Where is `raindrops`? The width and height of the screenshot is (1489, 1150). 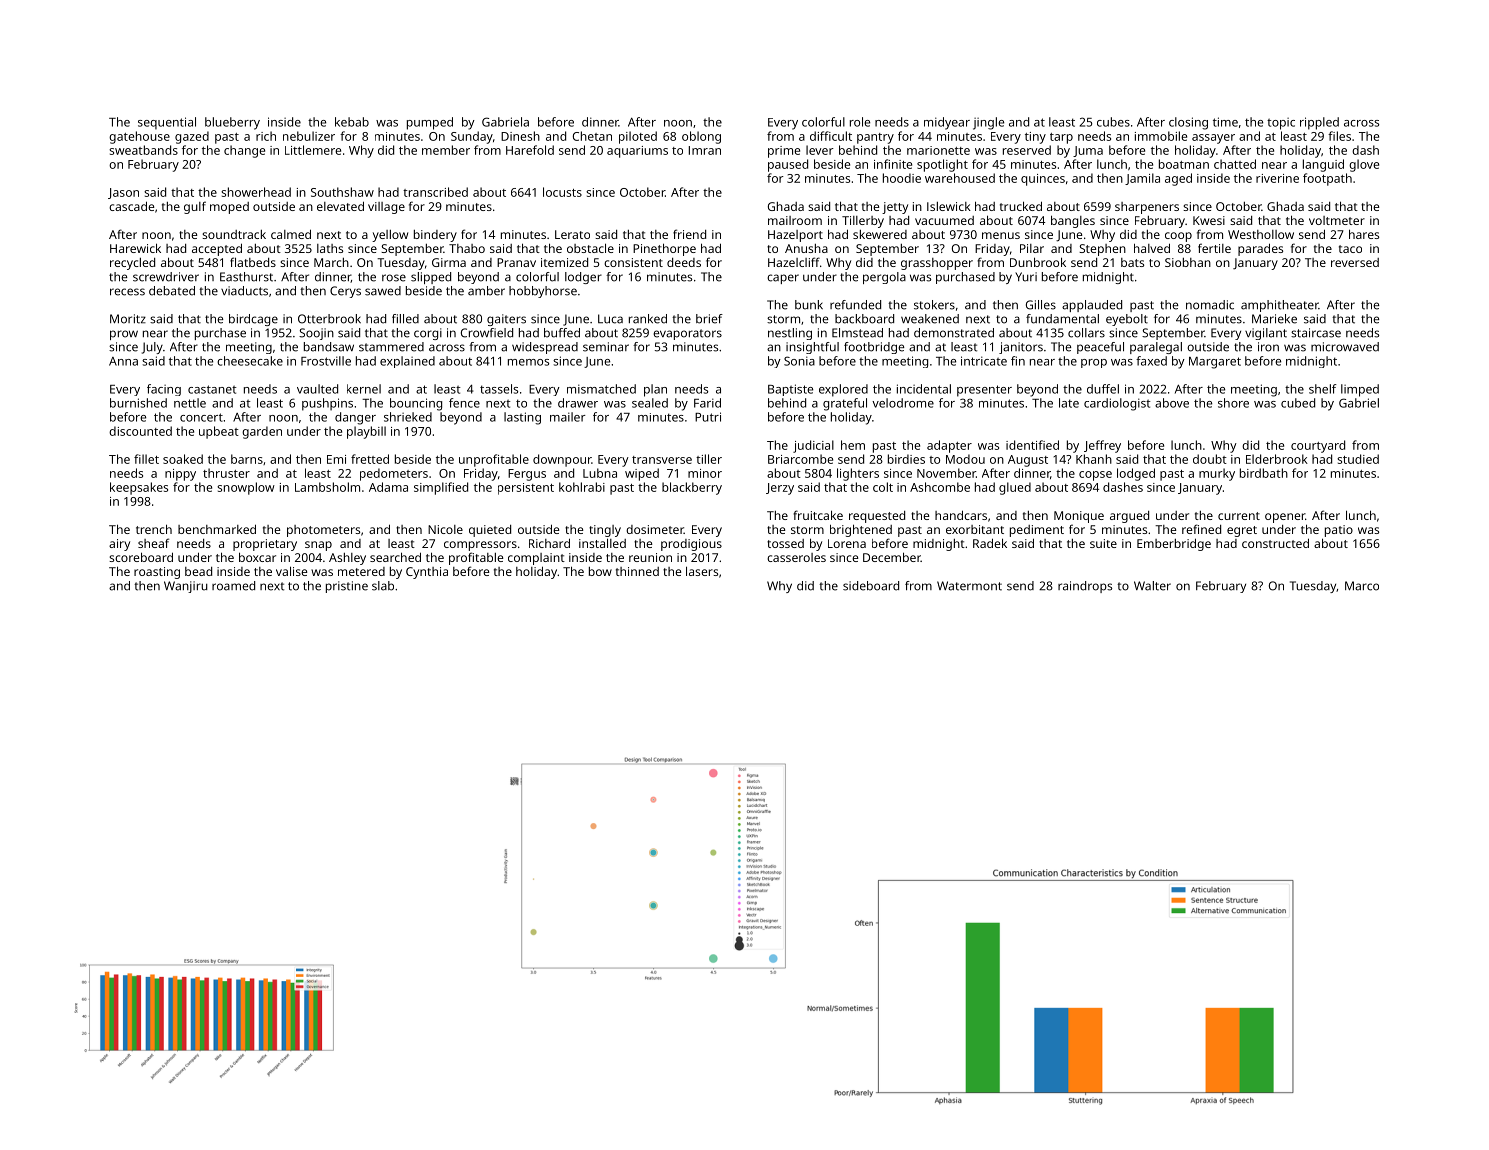
raindrops is located at coordinates (1085, 587).
